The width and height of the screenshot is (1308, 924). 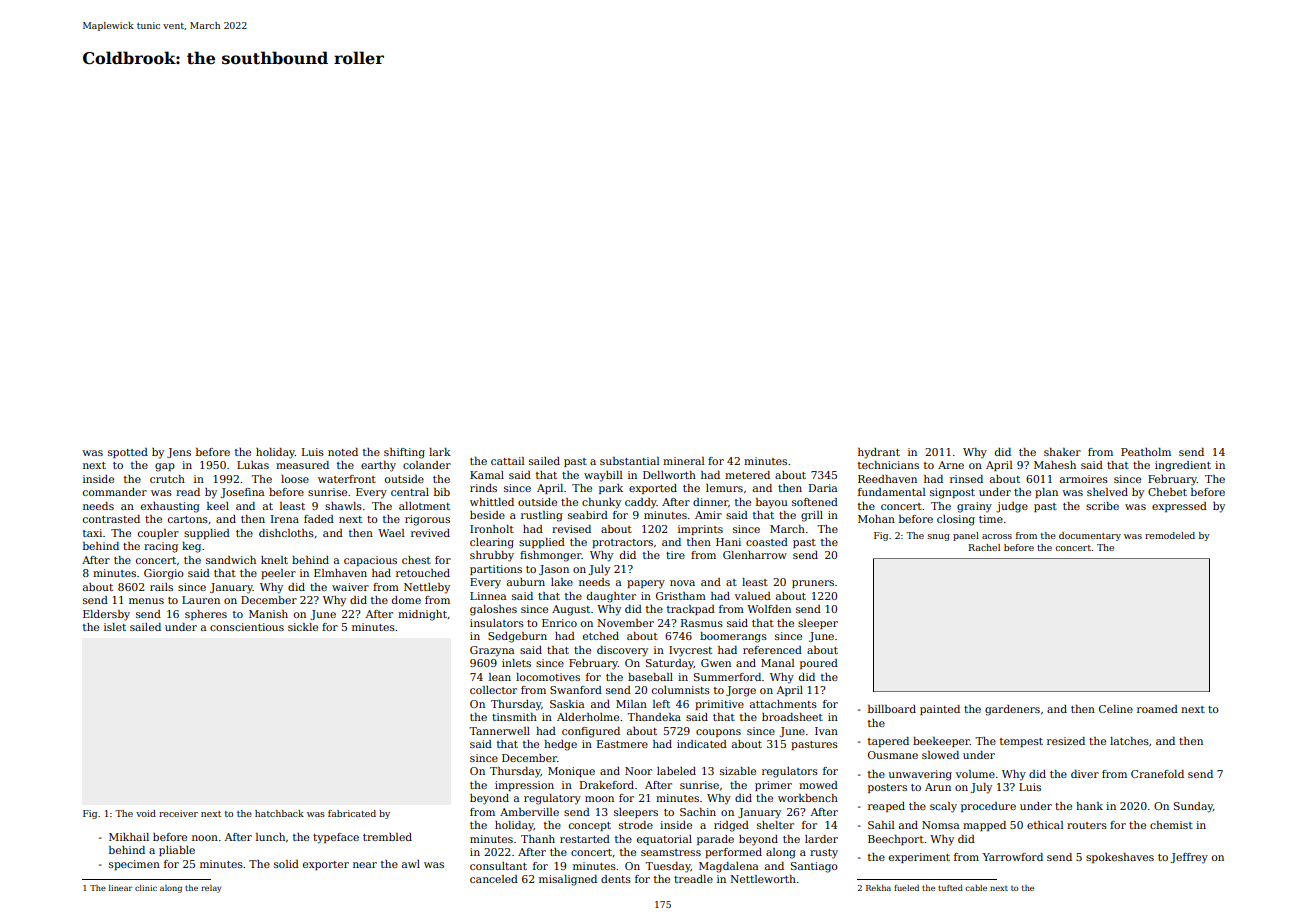 I want to click on Jorge, so click(x=741, y=691).
